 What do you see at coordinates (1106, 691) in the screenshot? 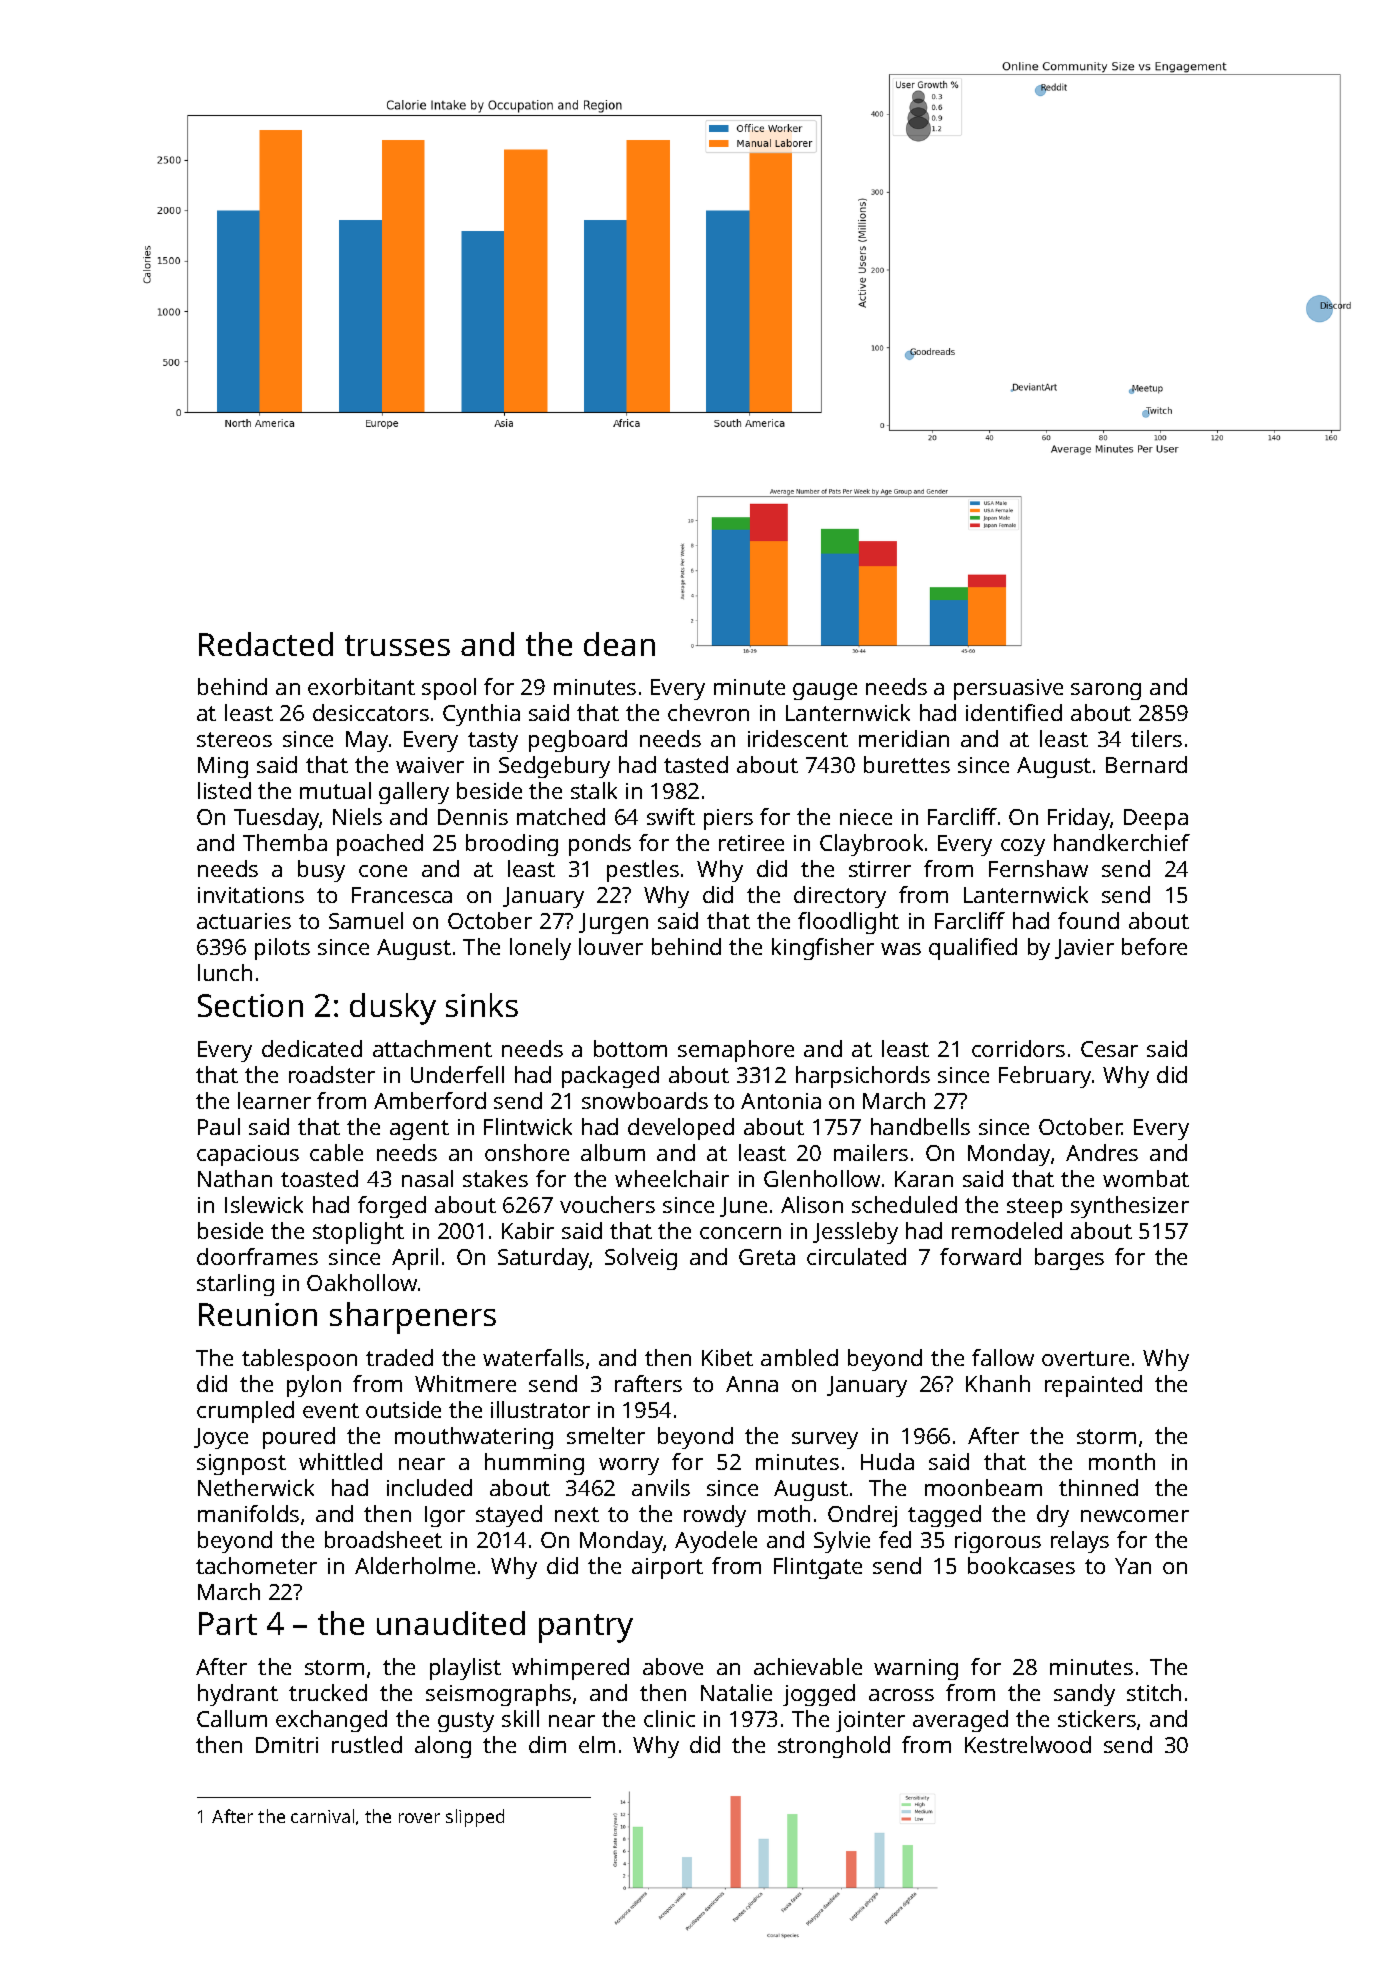
I see `sarong` at bounding box center [1106, 691].
